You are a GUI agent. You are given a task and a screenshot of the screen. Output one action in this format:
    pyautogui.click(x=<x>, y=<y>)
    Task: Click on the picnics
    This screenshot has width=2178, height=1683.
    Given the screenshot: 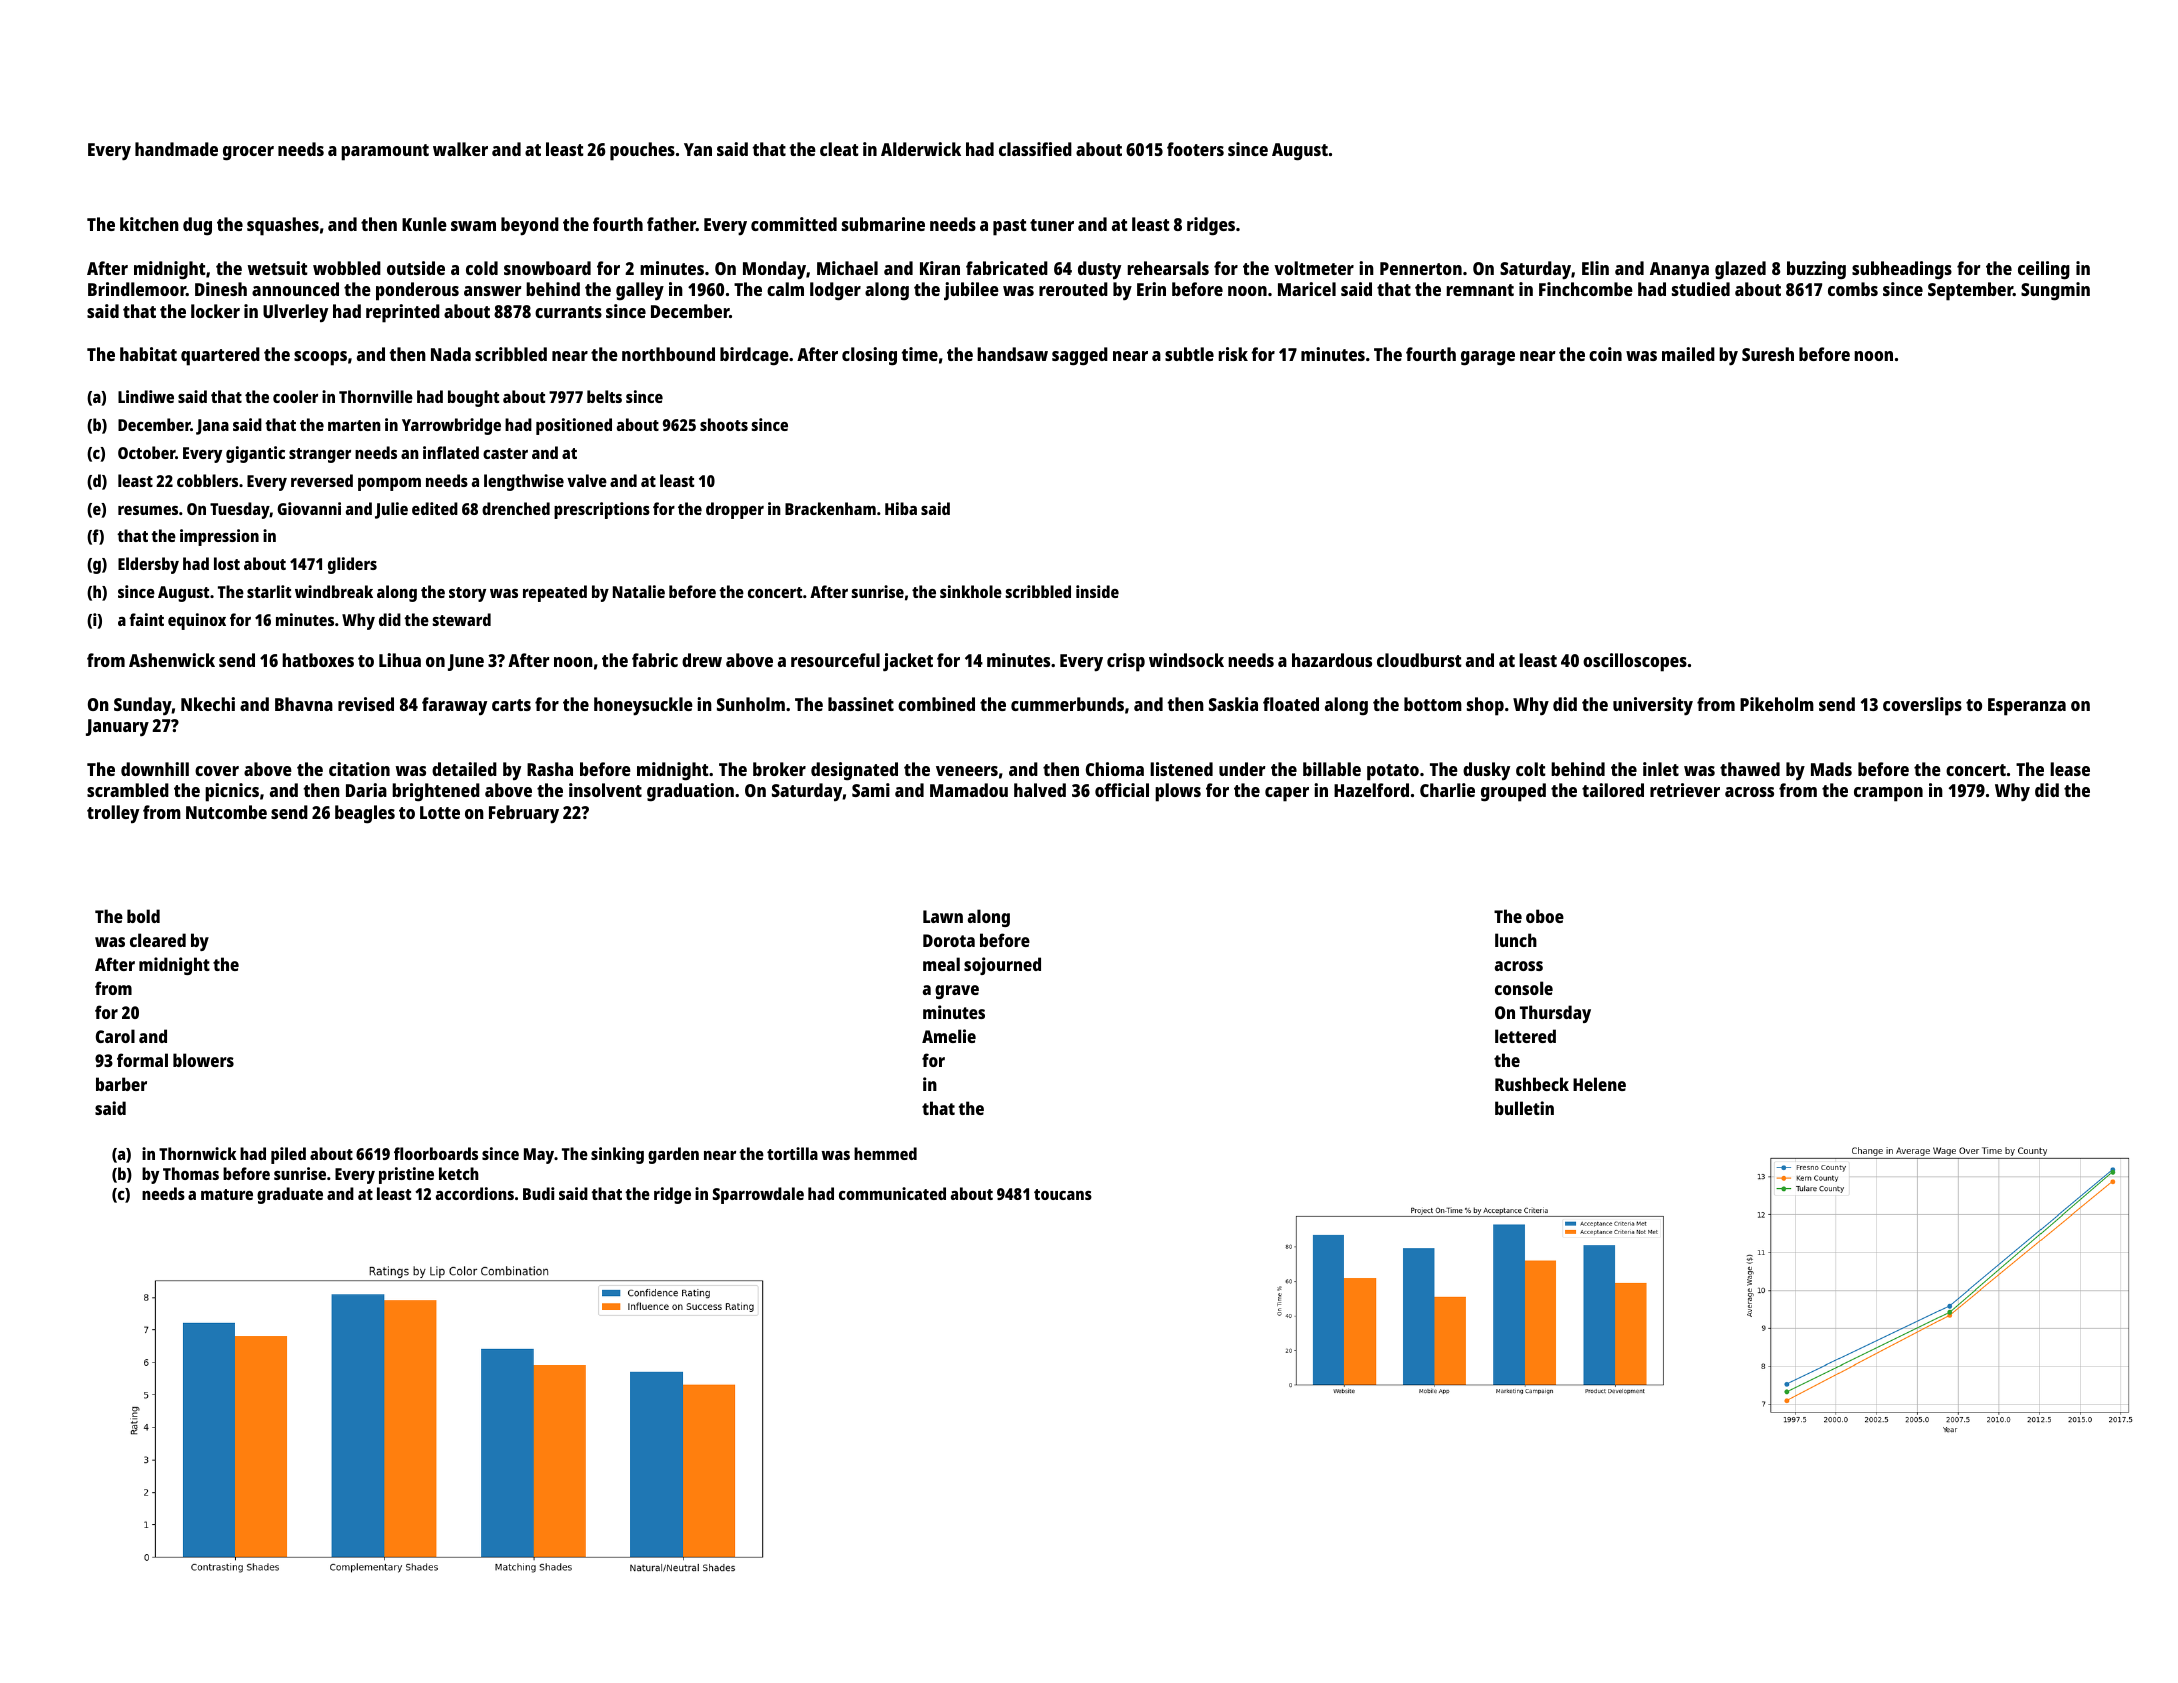 What is the action you would take?
    pyautogui.click(x=232, y=792)
